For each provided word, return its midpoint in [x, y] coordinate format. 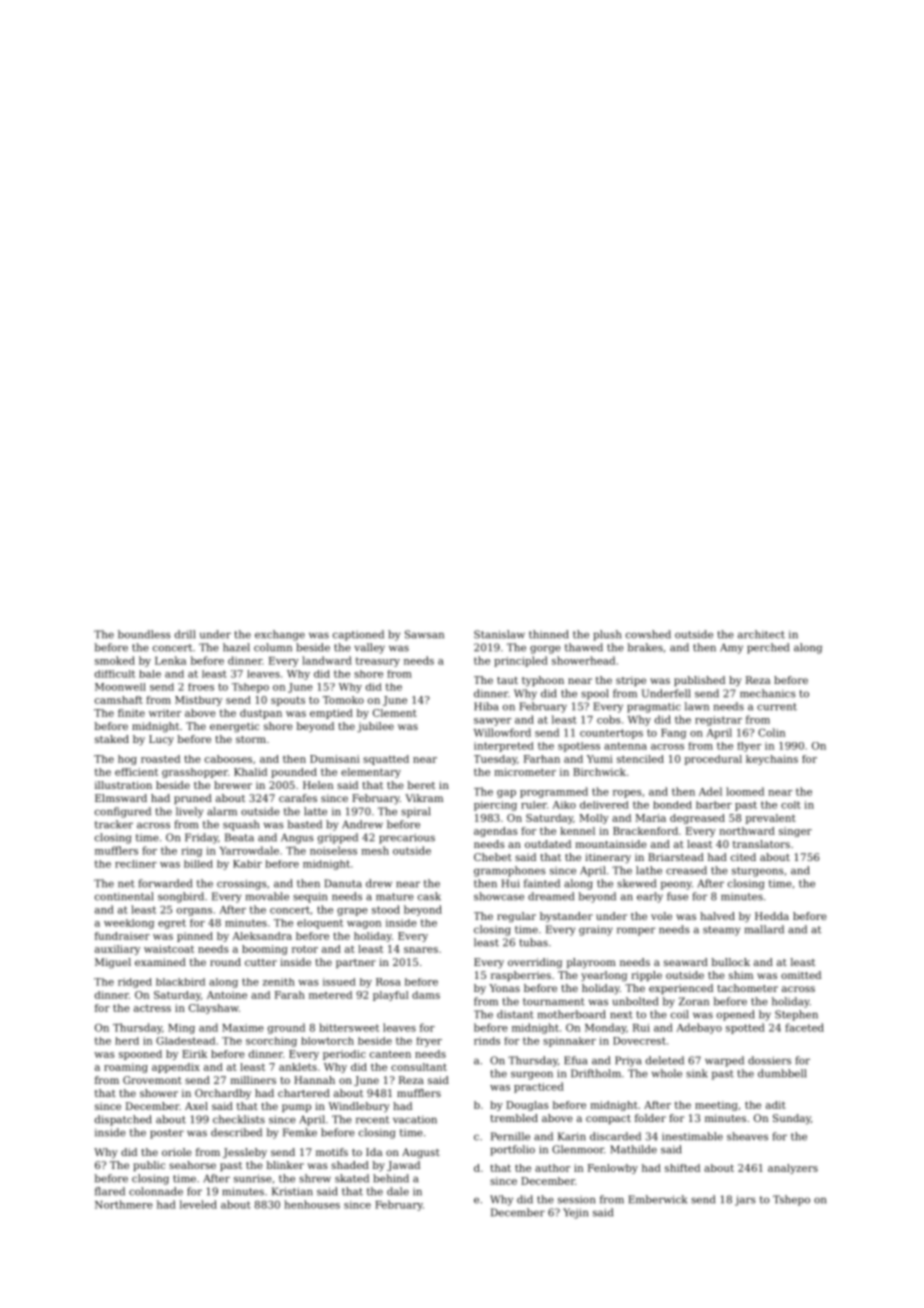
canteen [390, 1054]
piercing [495, 806]
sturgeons [758, 872]
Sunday [792, 1119]
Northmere [124, 1204]
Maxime [243, 1028]
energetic [234, 727]
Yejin [575, 1213]
